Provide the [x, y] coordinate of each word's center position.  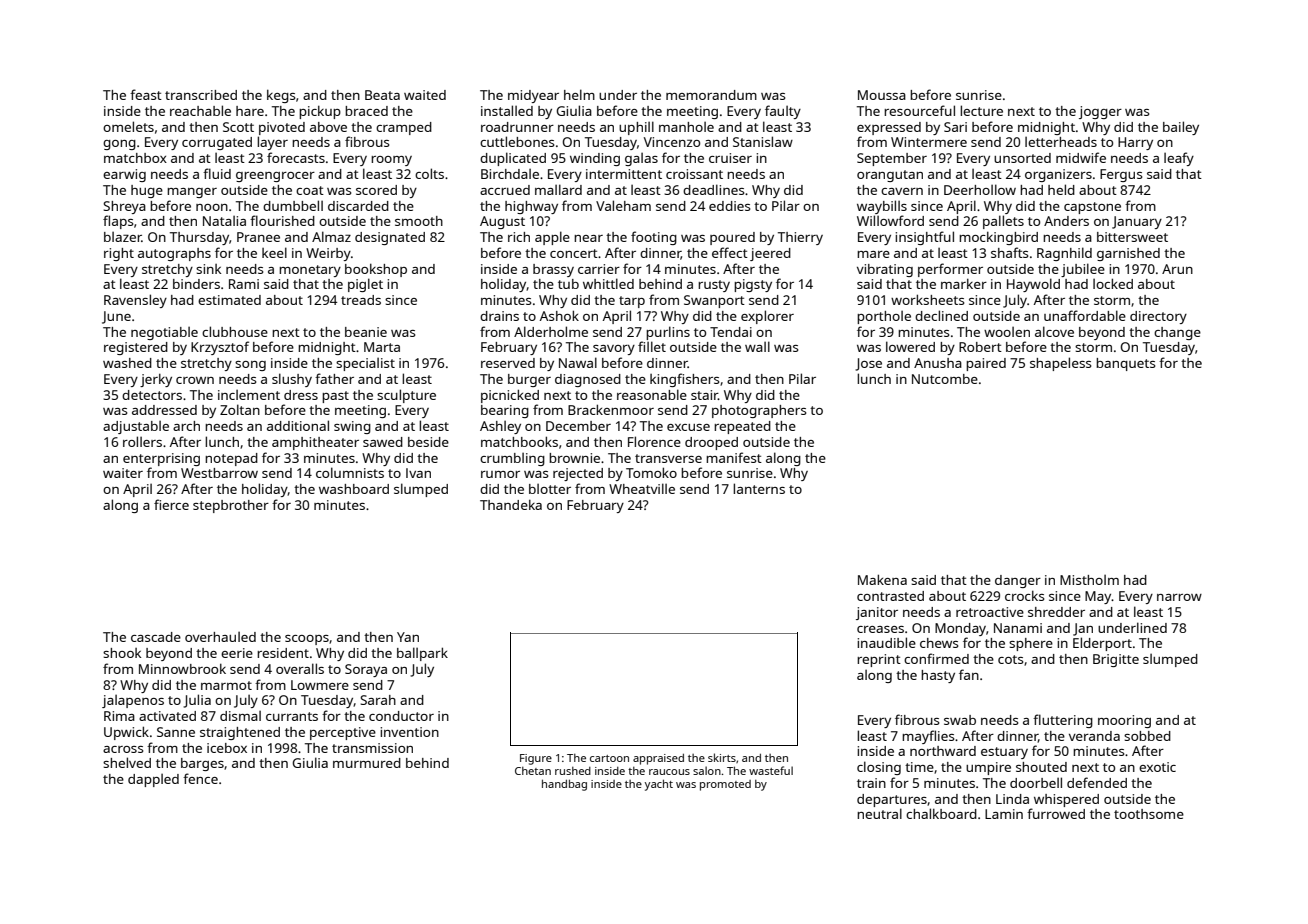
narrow [1179, 597]
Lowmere [320, 685]
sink [208, 269]
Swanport [714, 301]
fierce [171, 504]
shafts [1009, 252]
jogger [1100, 112]
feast [146, 94]
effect [730, 252]
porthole [884, 317]
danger [1018, 581]
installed [507, 110]
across [123, 749]
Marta [382, 347]
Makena [882, 579]
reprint [879, 660]
